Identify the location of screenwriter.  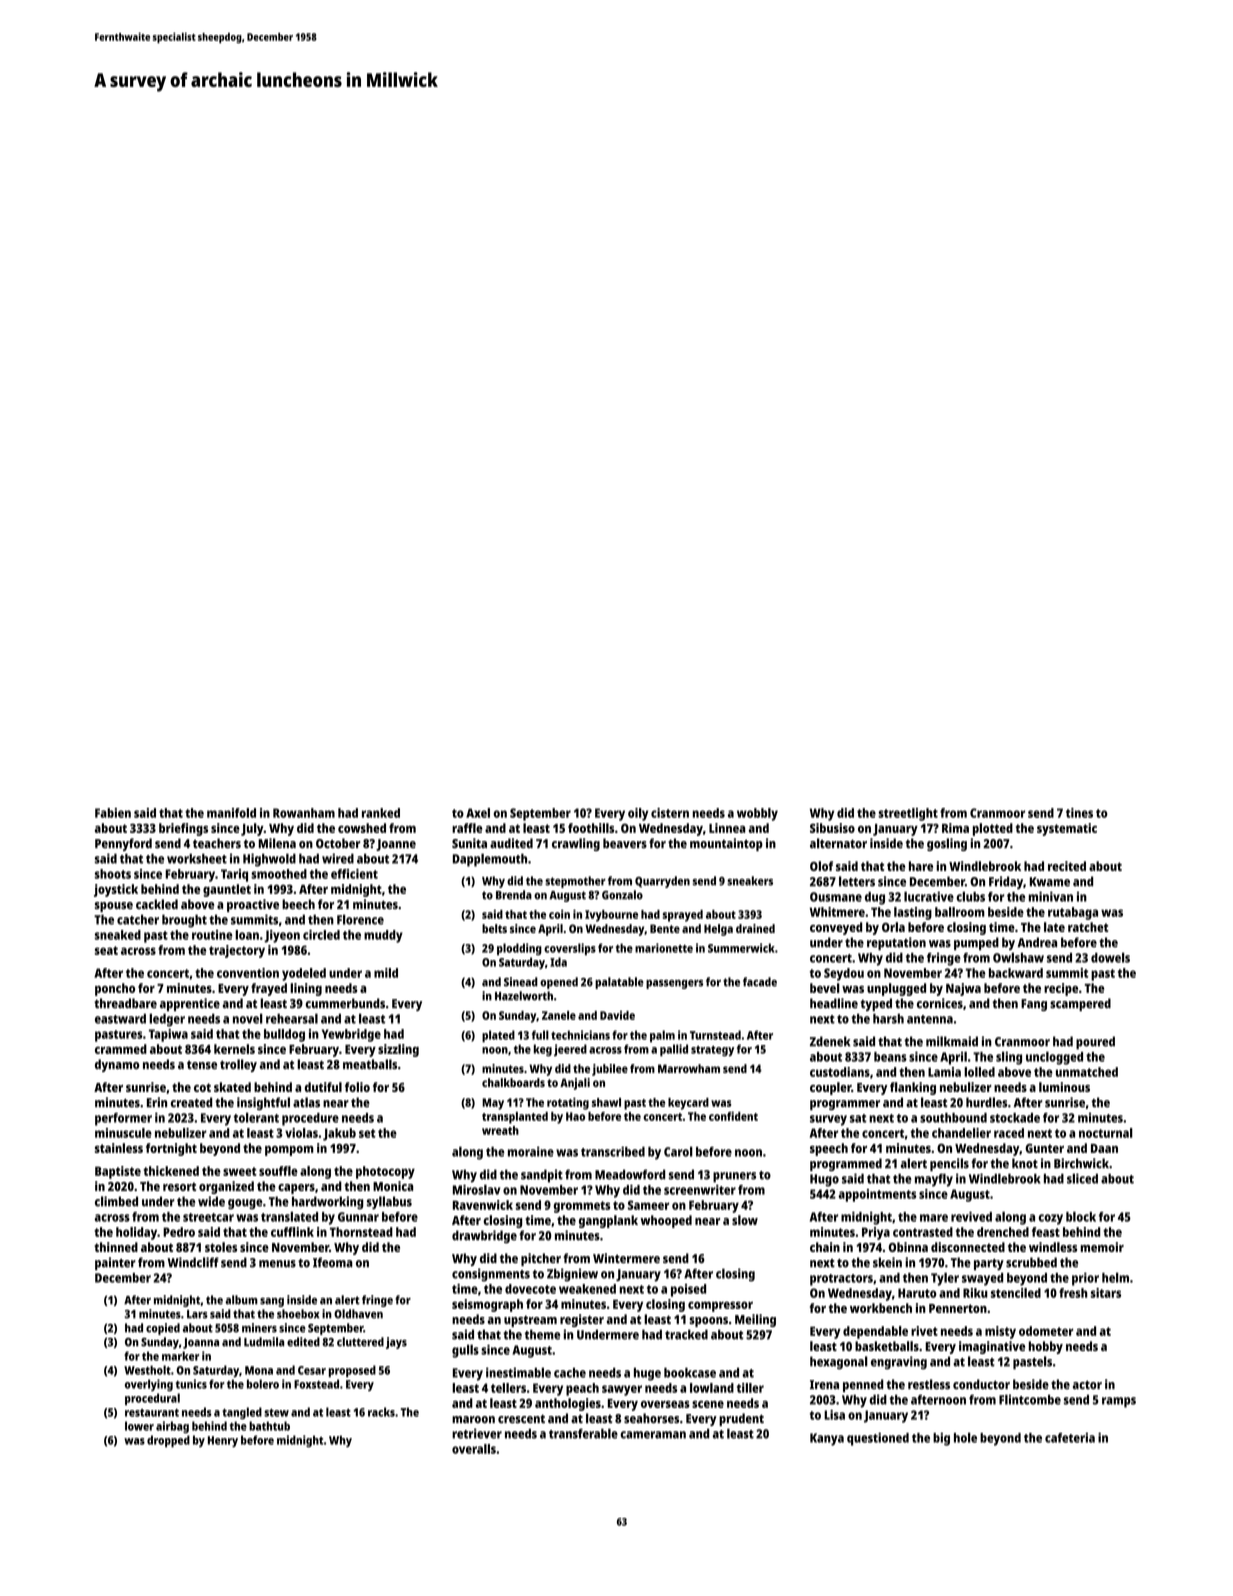
(700, 1190).
